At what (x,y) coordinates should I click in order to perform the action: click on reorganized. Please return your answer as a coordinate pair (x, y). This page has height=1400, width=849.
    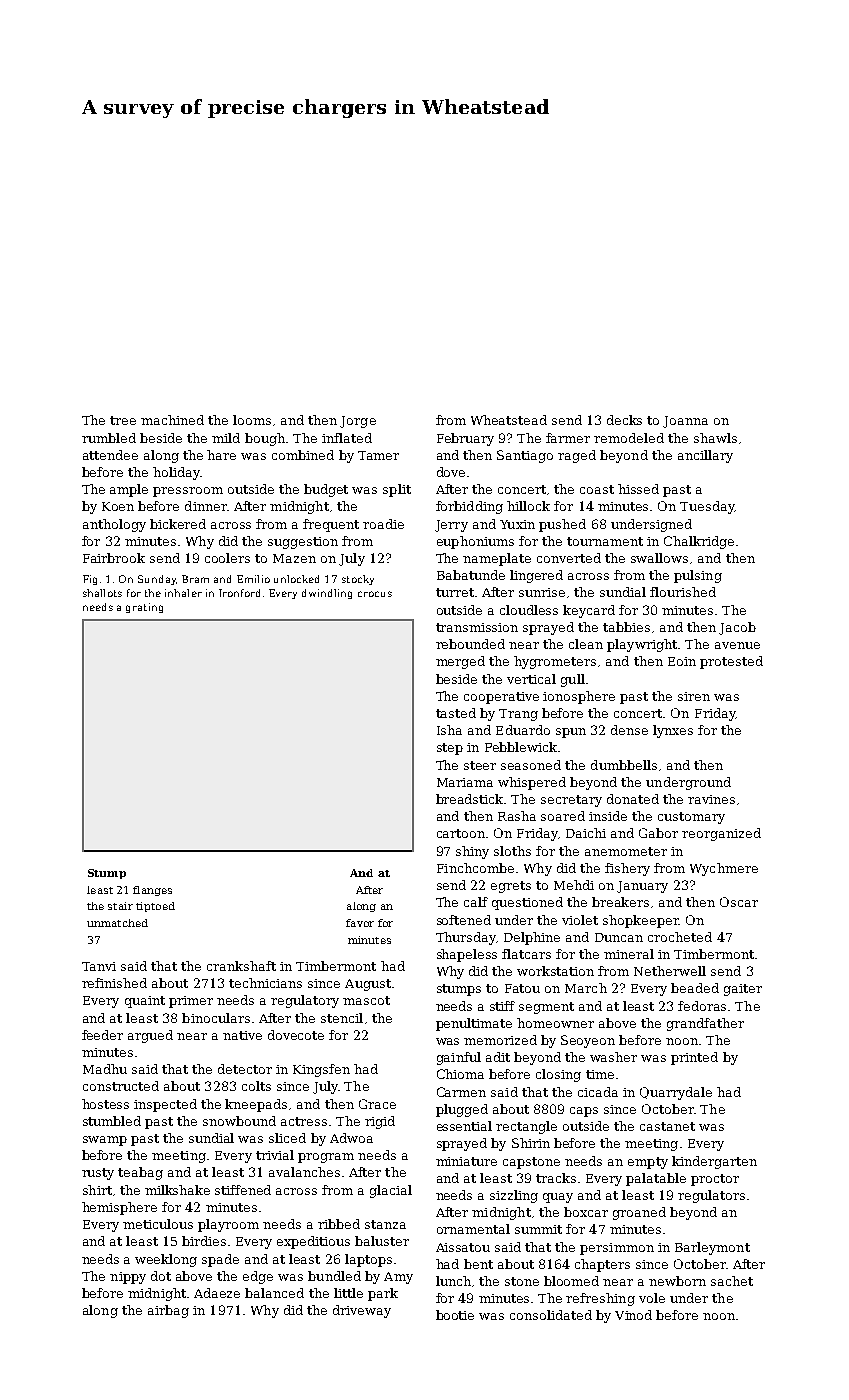
    Looking at the image, I should click on (721, 834).
